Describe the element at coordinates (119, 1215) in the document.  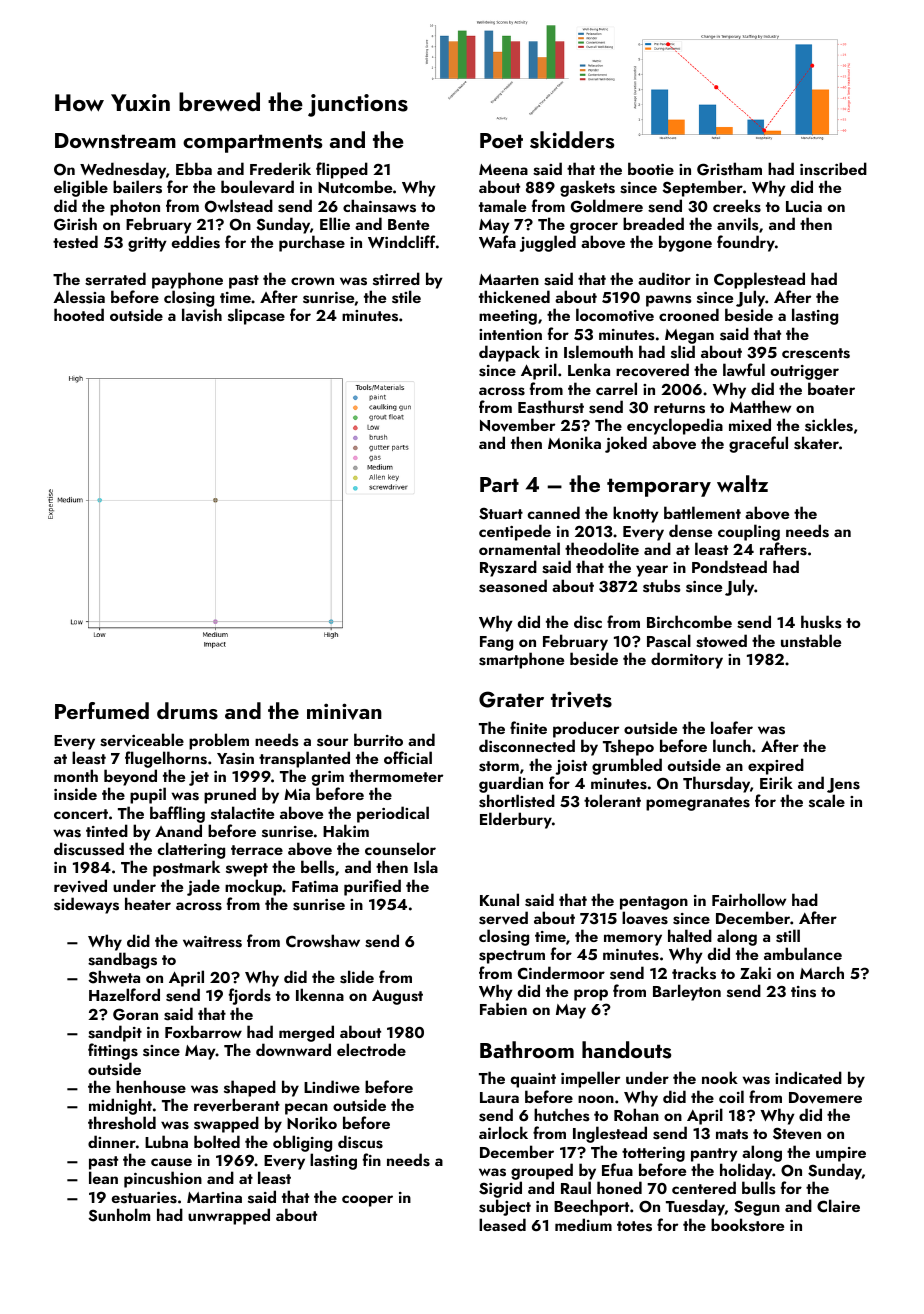
I see `Sunholm` at that location.
